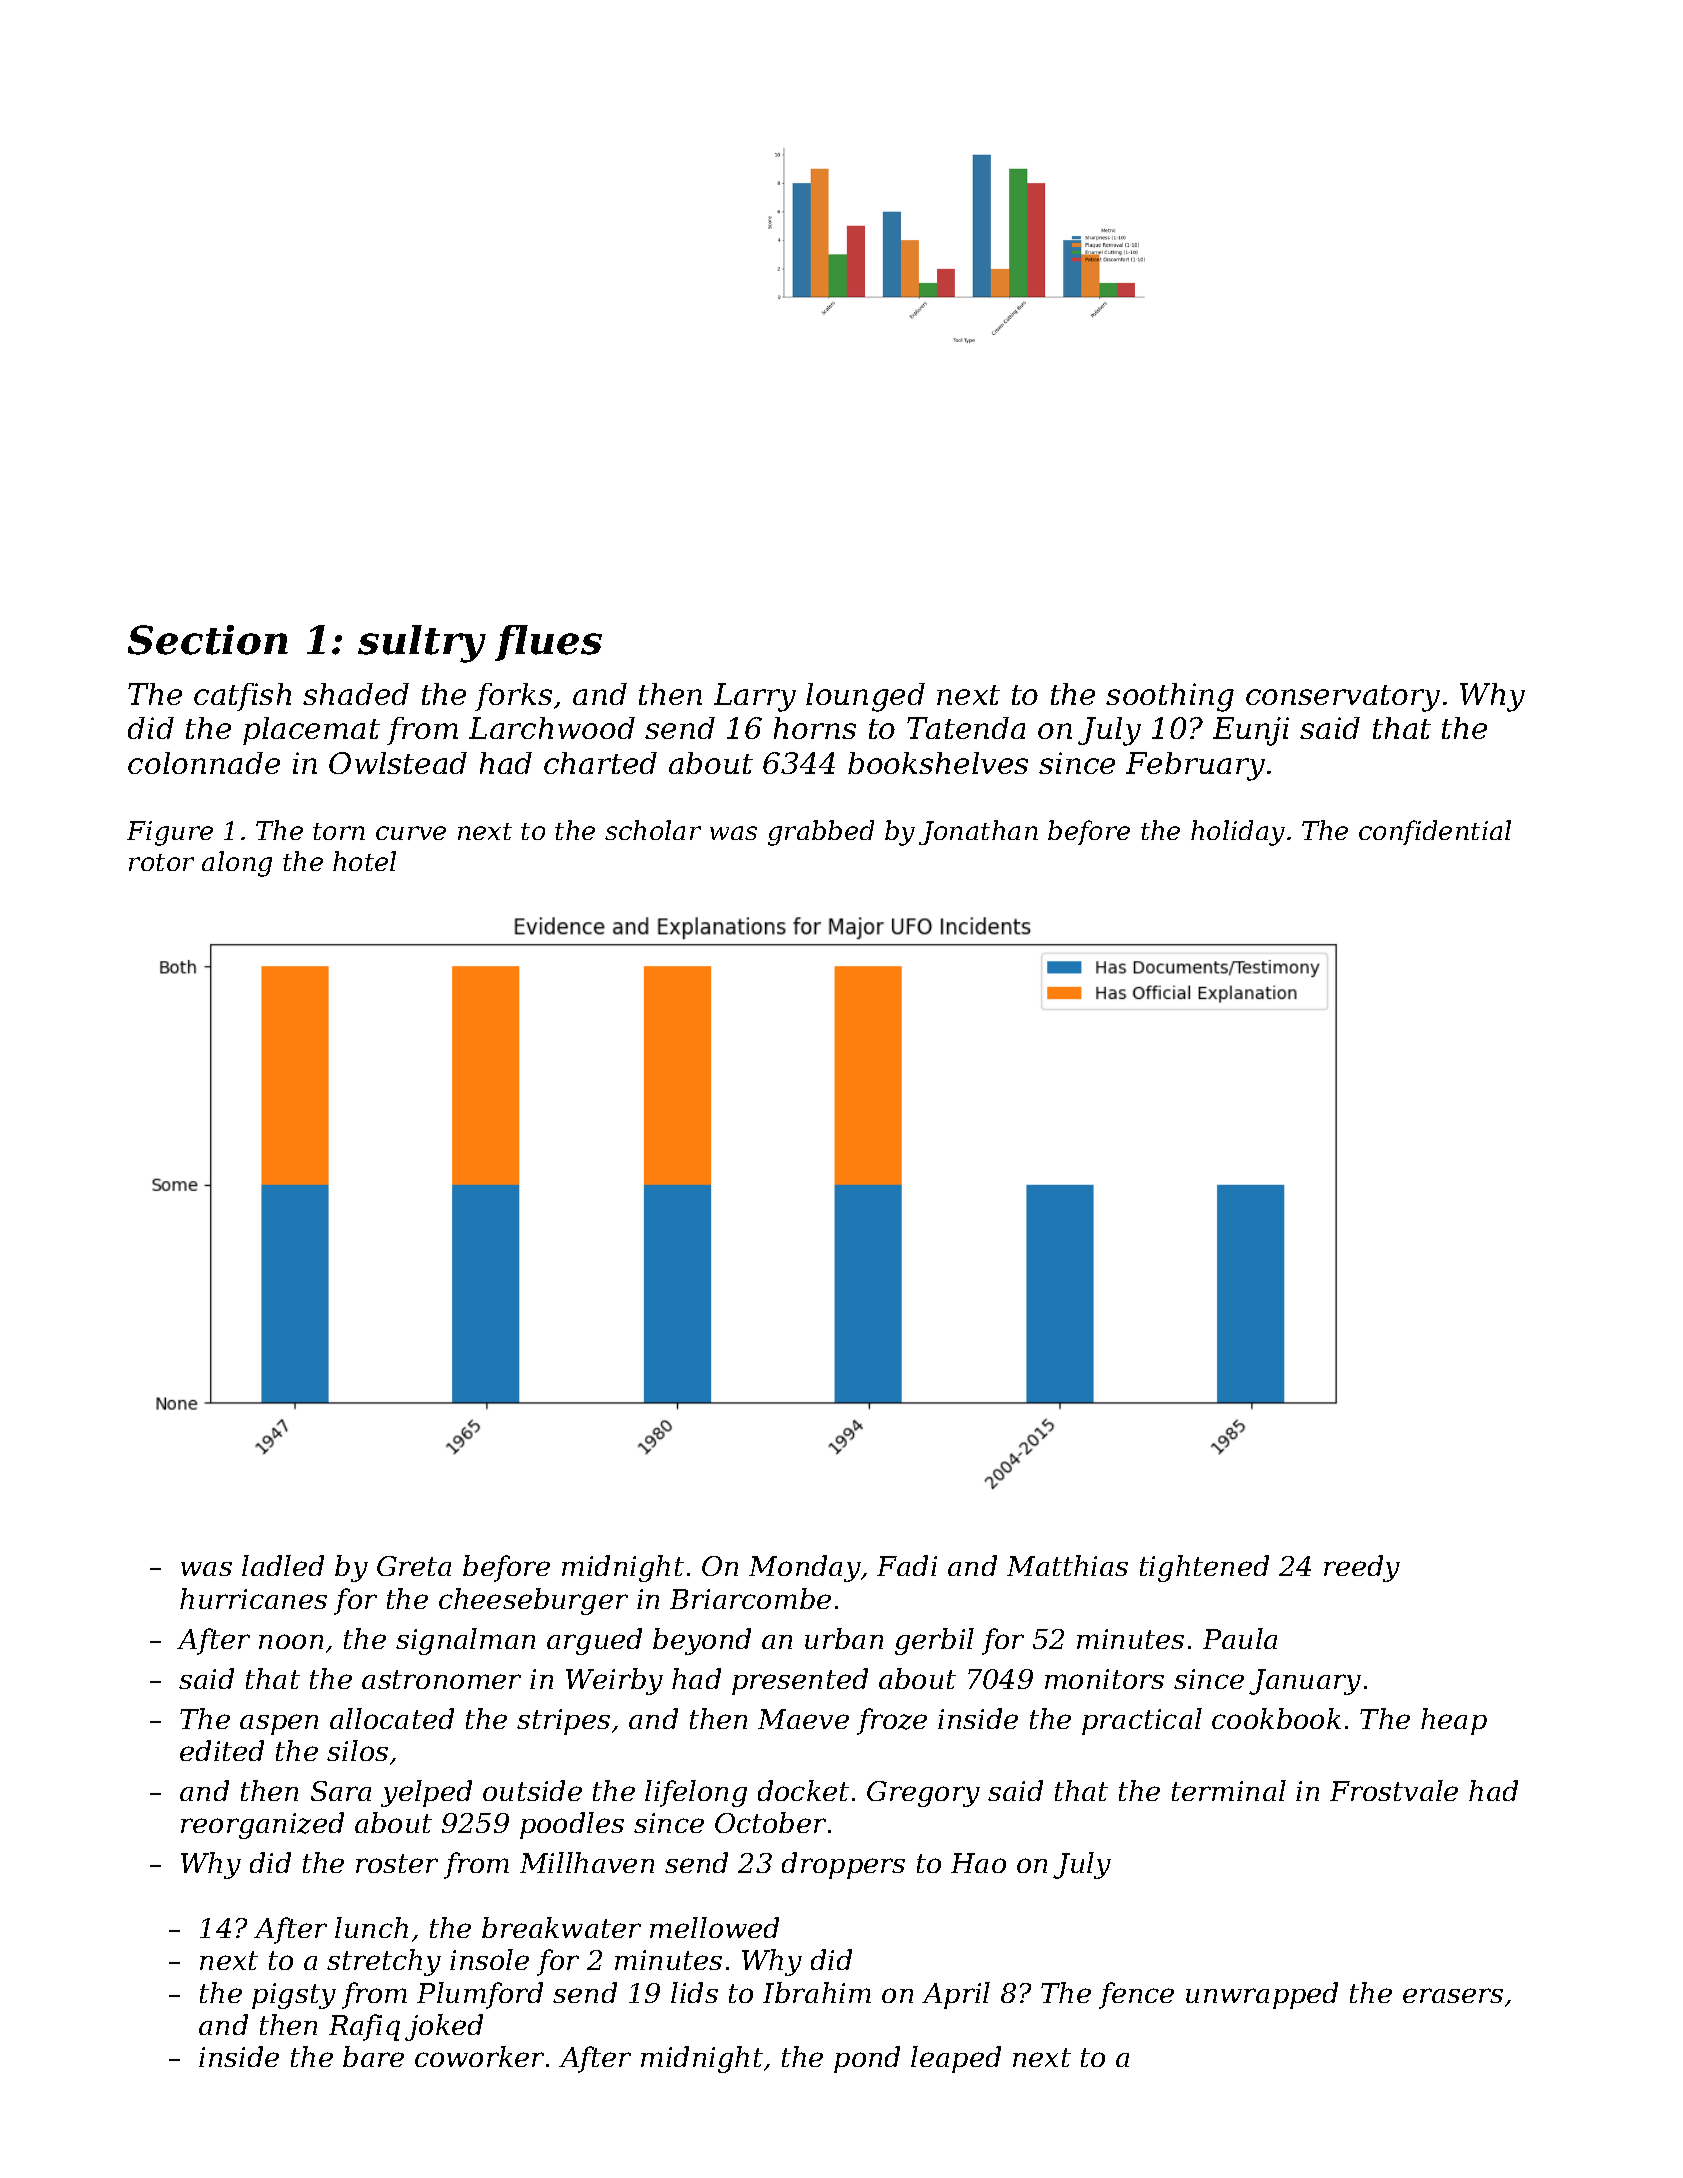 This image has height=2178, width=1683. I want to click on reedy, so click(1362, 1568).
